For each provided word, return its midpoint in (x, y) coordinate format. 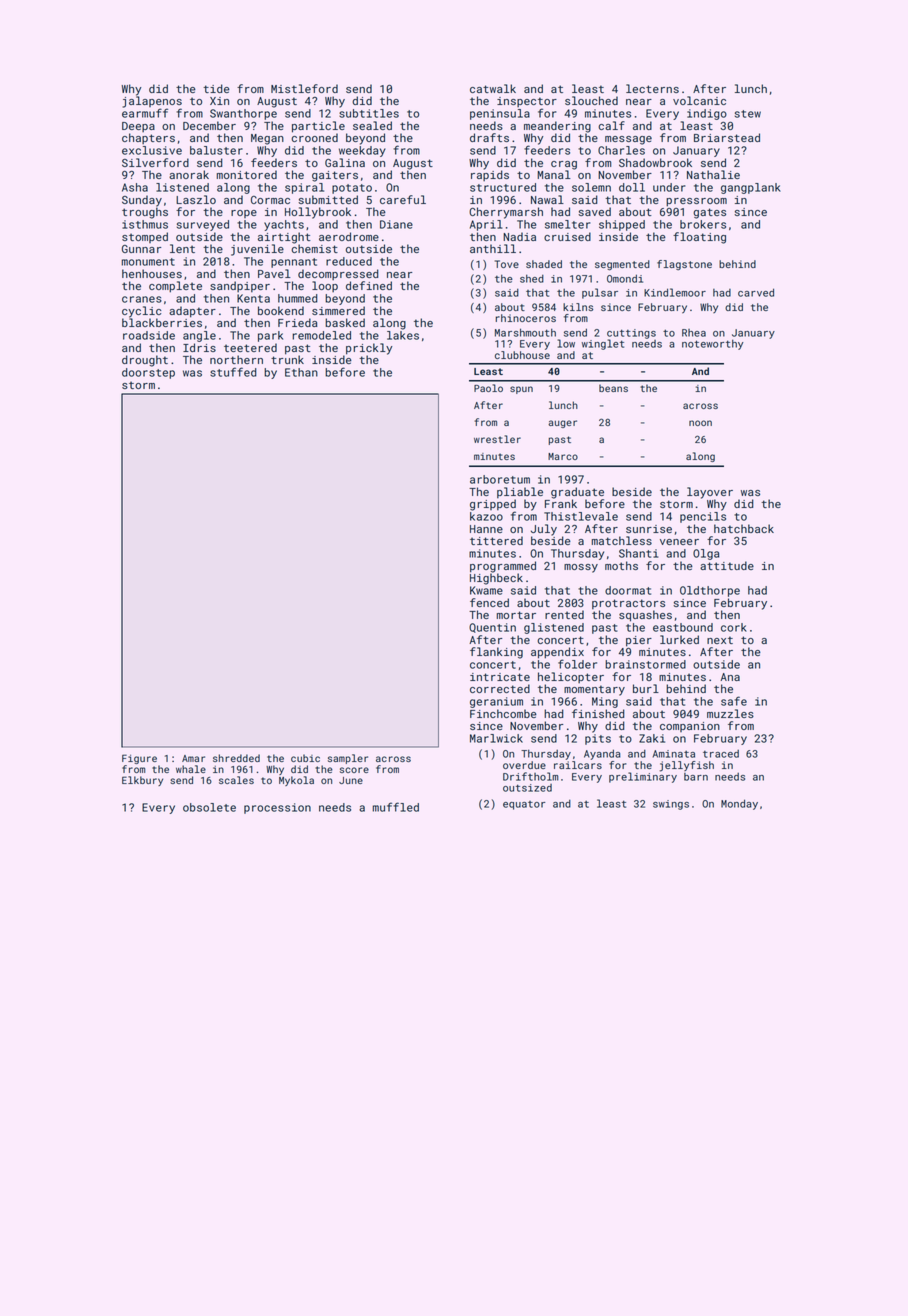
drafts (489, 137)
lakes (403, 335)
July (544, 530)
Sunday (142, 201)
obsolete (209, 807)
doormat (628, 590)
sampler (348, 759)
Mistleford (304, 88)
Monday (739, 804)
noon (700, 423)
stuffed (233, 372)
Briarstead (727, 137)
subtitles (369, 113)
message (628, 140)
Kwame (486, 590)
